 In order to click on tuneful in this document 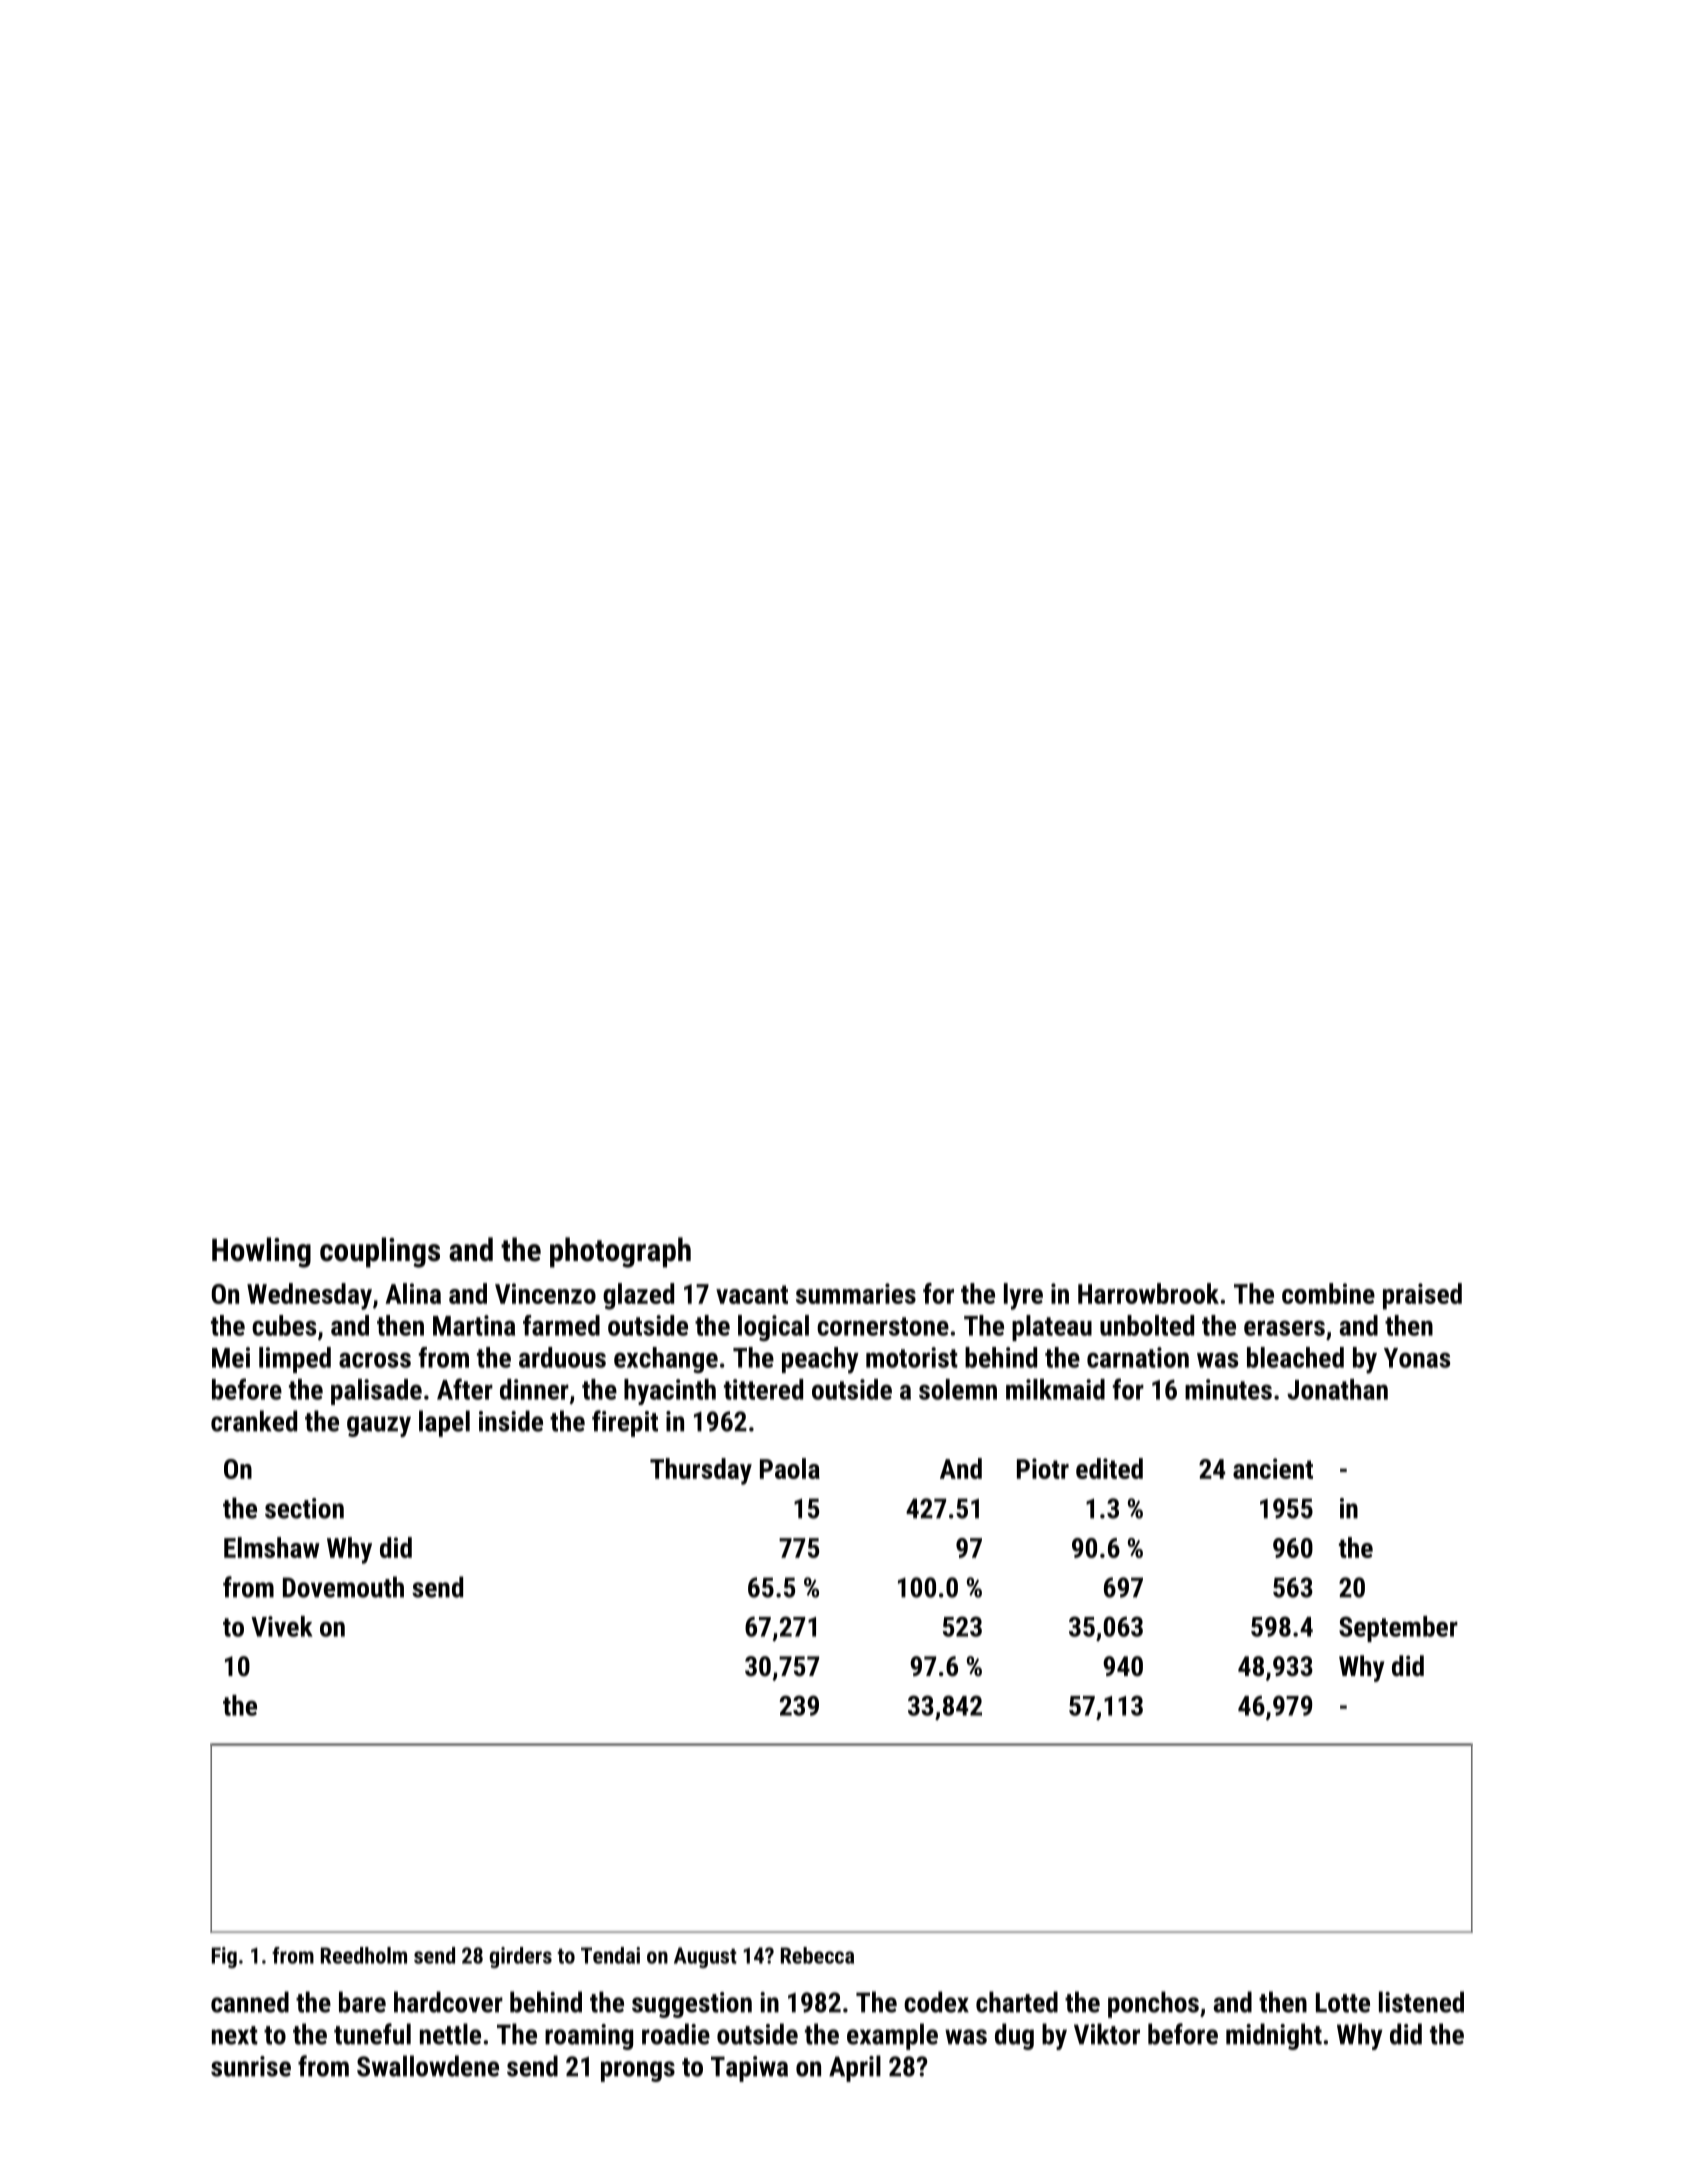, I will do `click(372, 2034)`.
